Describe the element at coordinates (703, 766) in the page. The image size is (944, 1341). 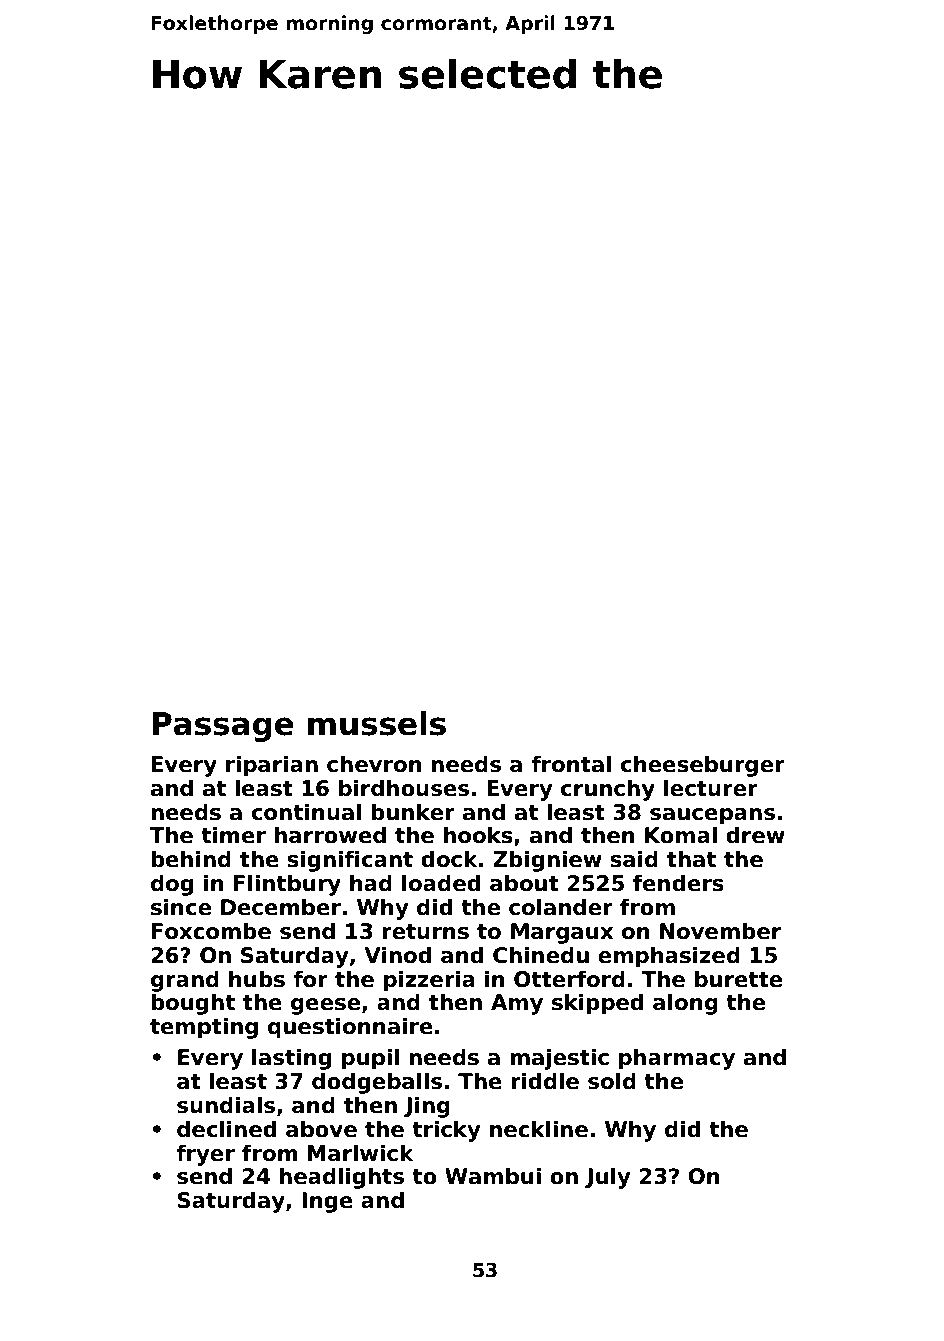
I see `cheeseburger` at that location.
